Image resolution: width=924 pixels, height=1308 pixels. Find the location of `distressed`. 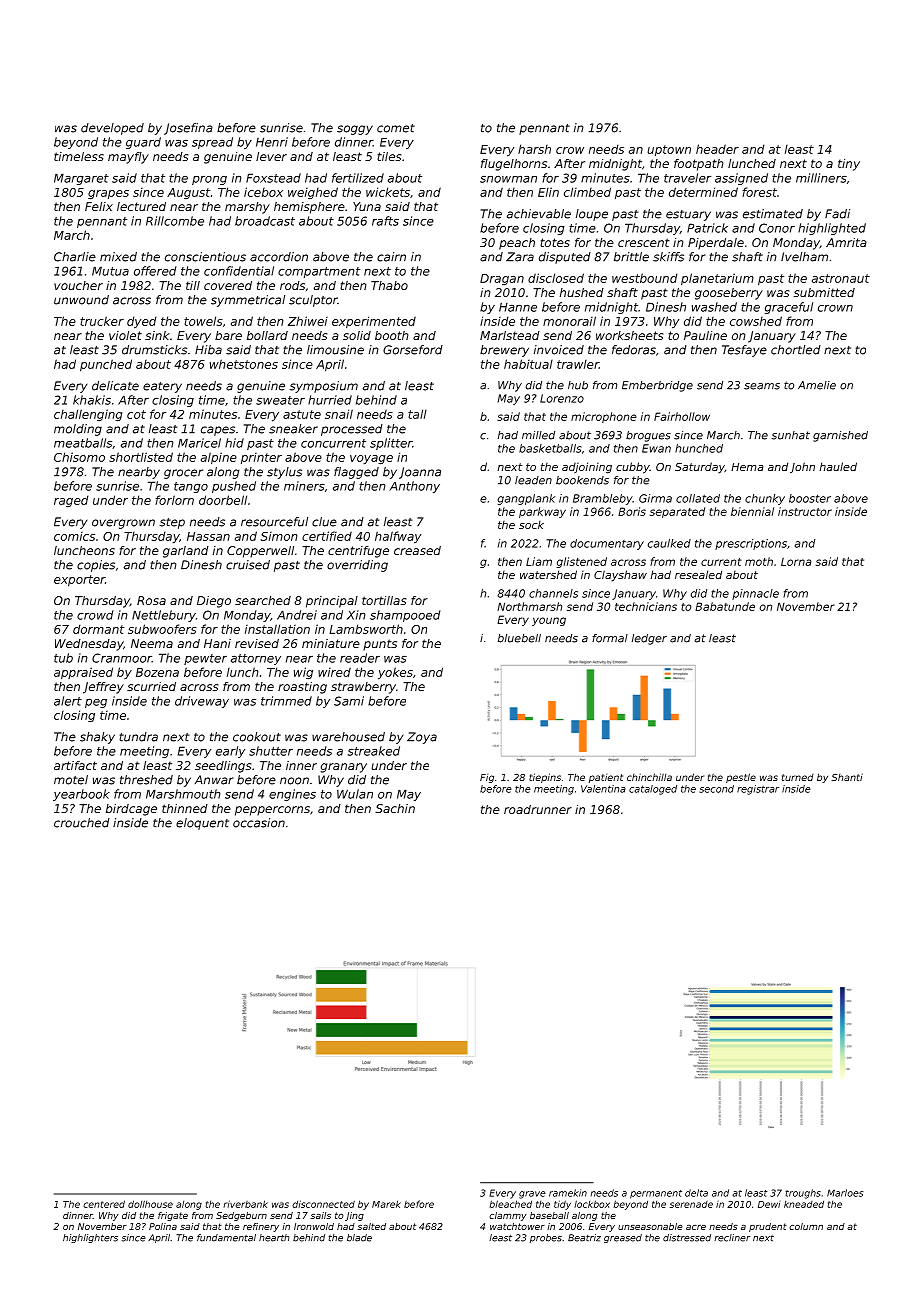

distressed is located at coordinates (687, 1238).
